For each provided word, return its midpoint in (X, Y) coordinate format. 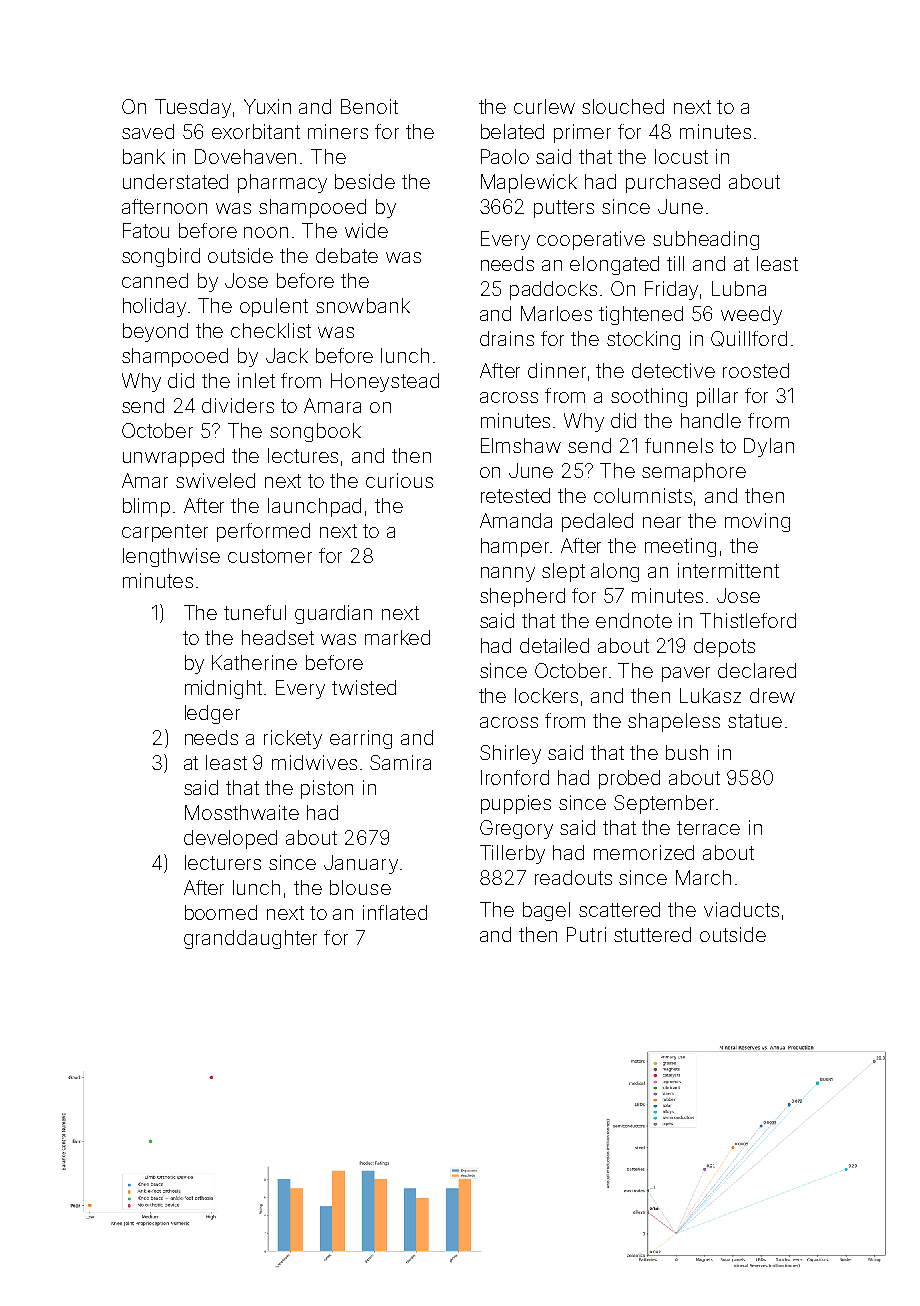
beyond (155, 332)
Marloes (556, 313)
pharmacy (282, 183)
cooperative (591, 240)
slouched (623, 106)
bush (687, 752)
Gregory (516, 829)
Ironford (515, 777)
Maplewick (529, 183)
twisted (364, 687)
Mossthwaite (242, 812)
